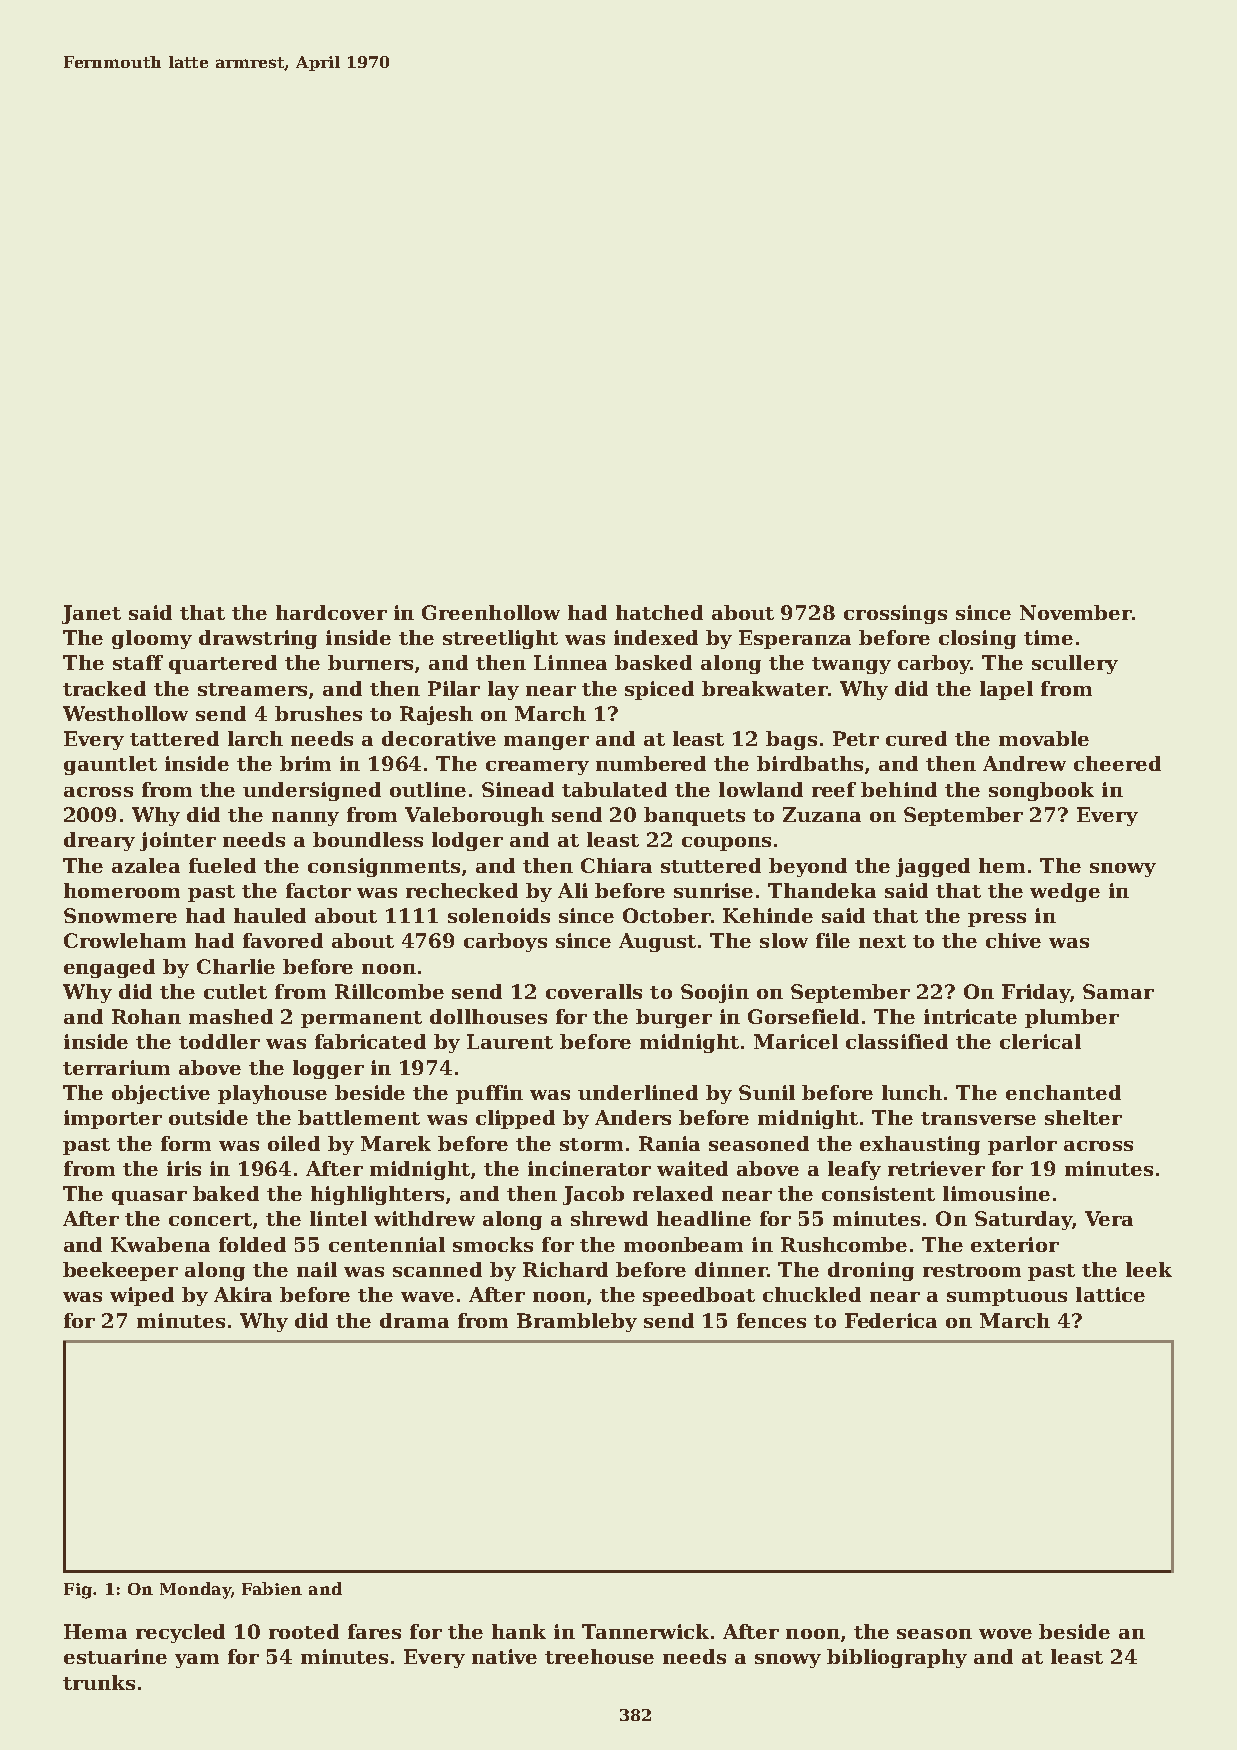 Image resolution: width=1237 pixels, height=1750 pixels. Describe the element at coordinates (796, 1041) in the screenshot. I see `Maricel` at that location.
